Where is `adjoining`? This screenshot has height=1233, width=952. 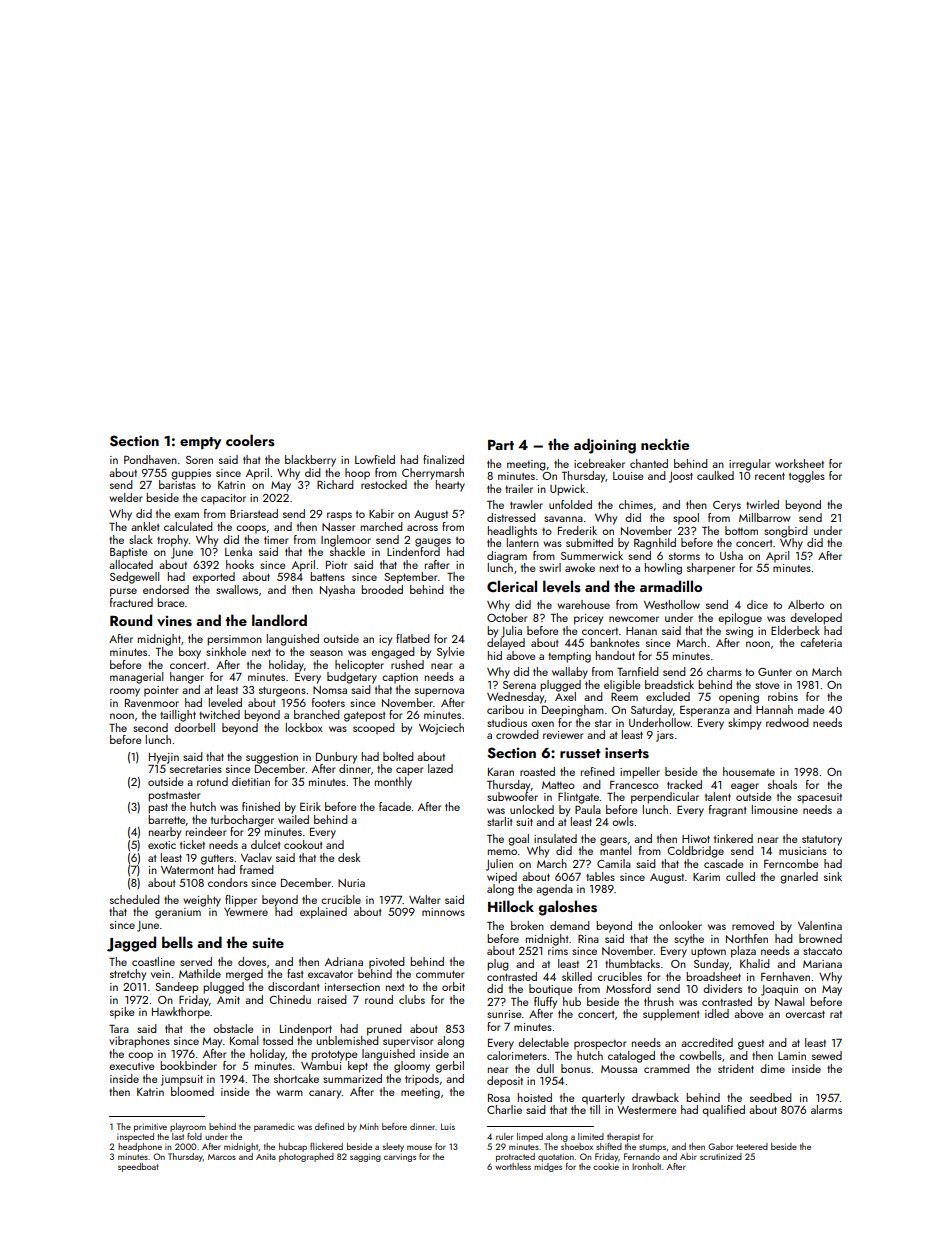
adjoining is located at coordinates (605, 446).
